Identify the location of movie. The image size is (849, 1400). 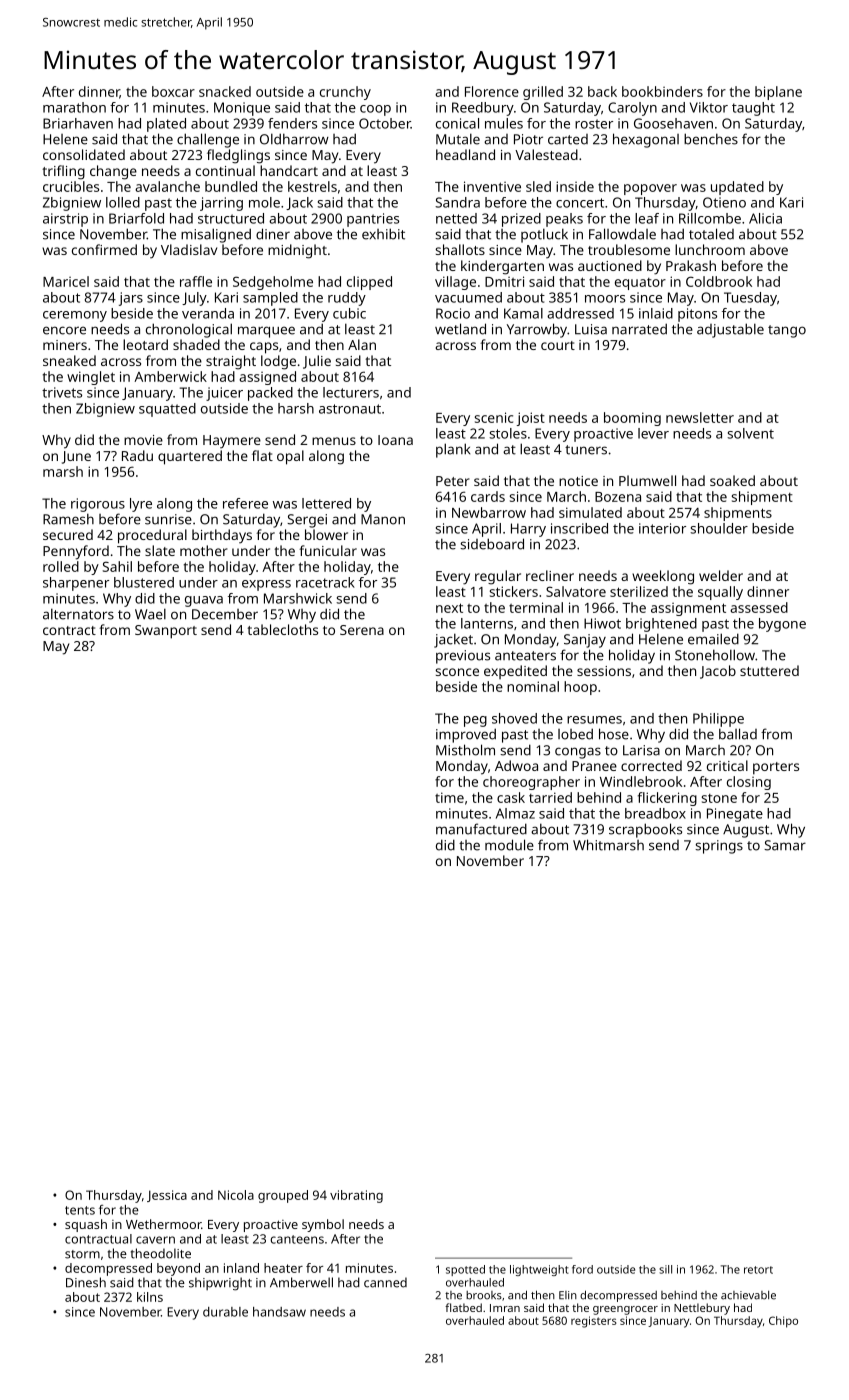
(143, 440).
